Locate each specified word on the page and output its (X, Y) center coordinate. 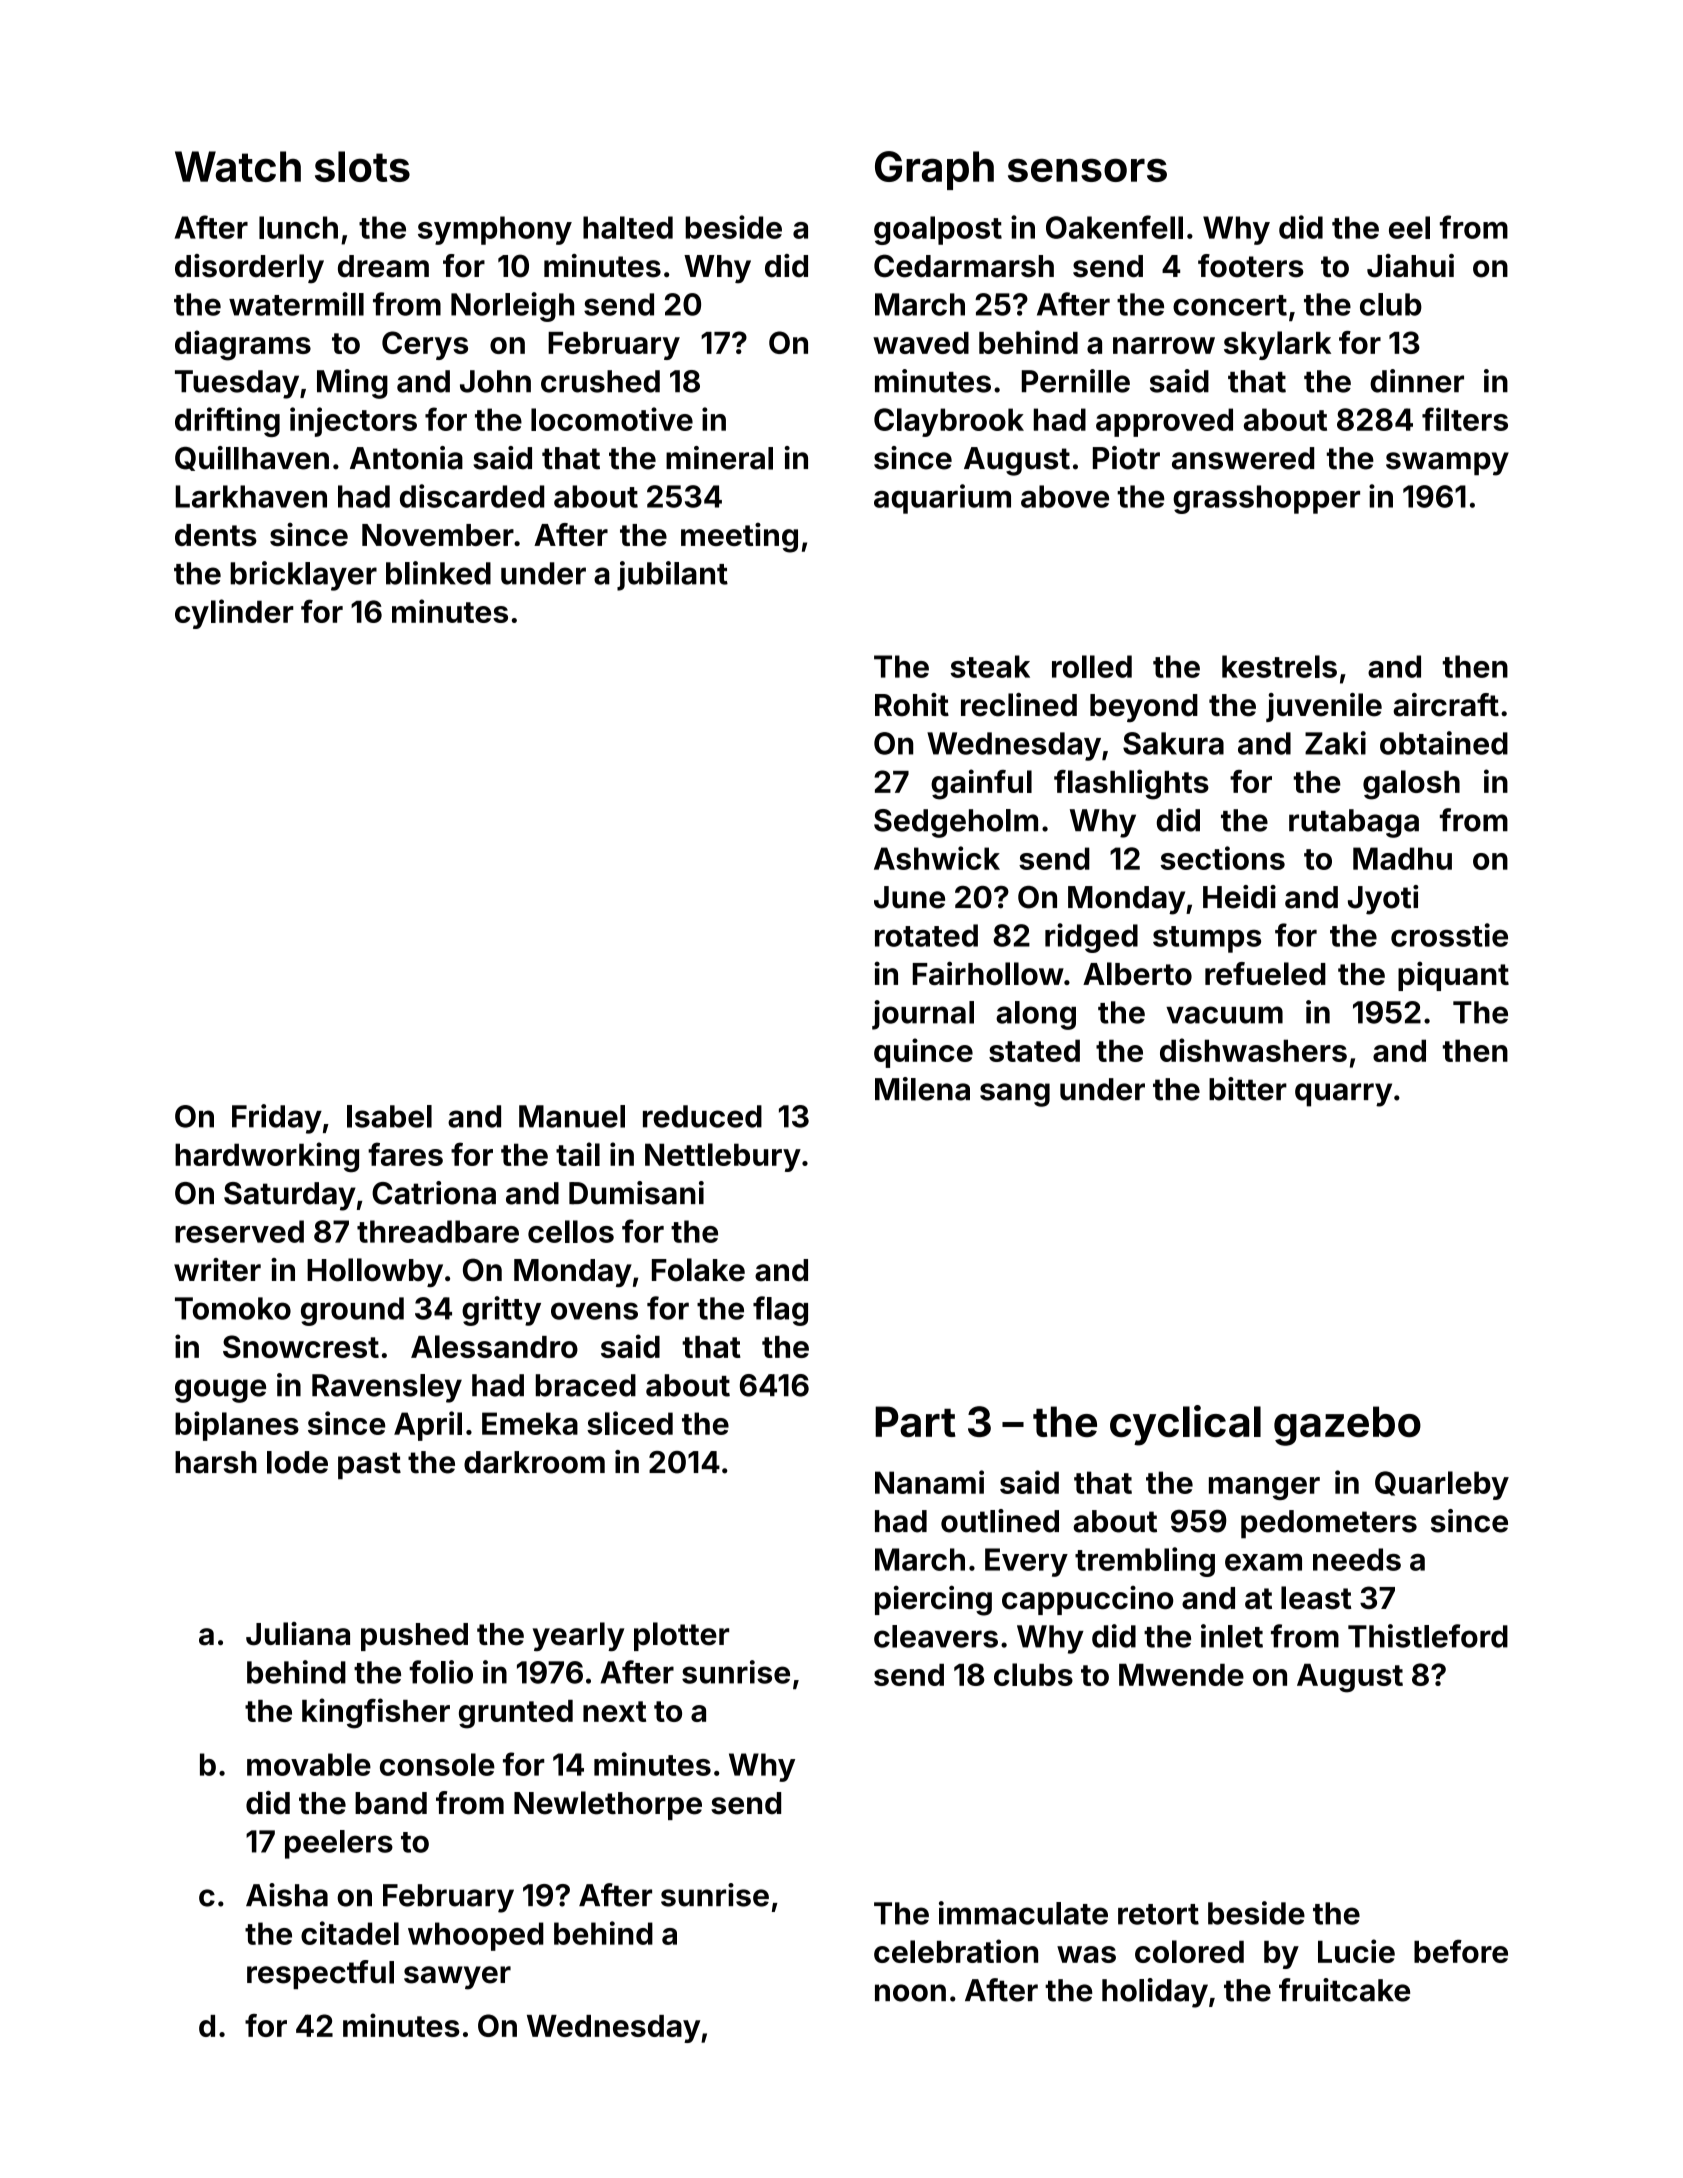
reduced (702, 1116)
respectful (320, 1974)
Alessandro (494, 1346)
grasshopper (1266, 499)
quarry (1343, 1095)
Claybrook (949, 422)
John (495, 381)
